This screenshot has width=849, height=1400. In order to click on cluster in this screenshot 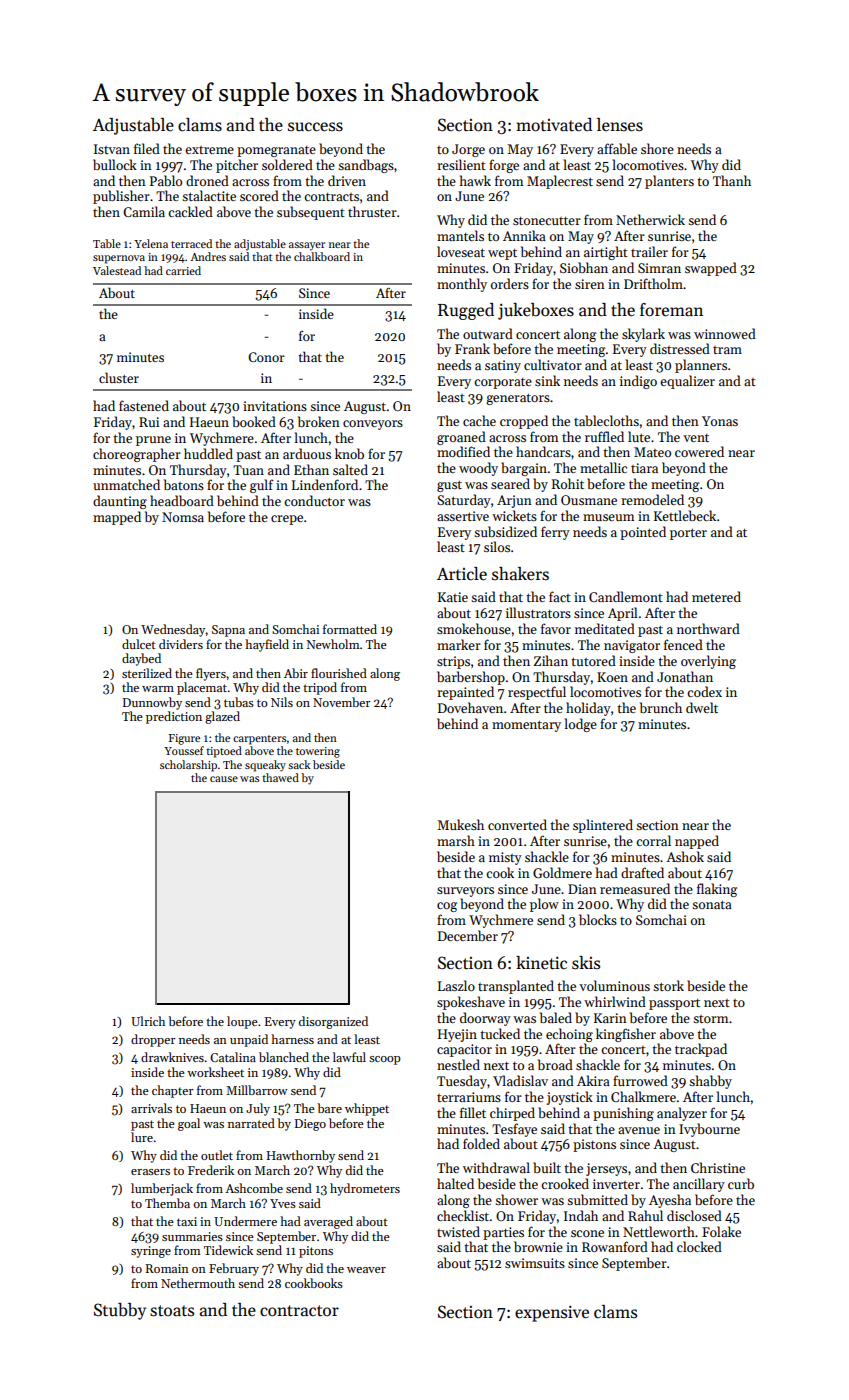, I will do `click(119, 377)`.
